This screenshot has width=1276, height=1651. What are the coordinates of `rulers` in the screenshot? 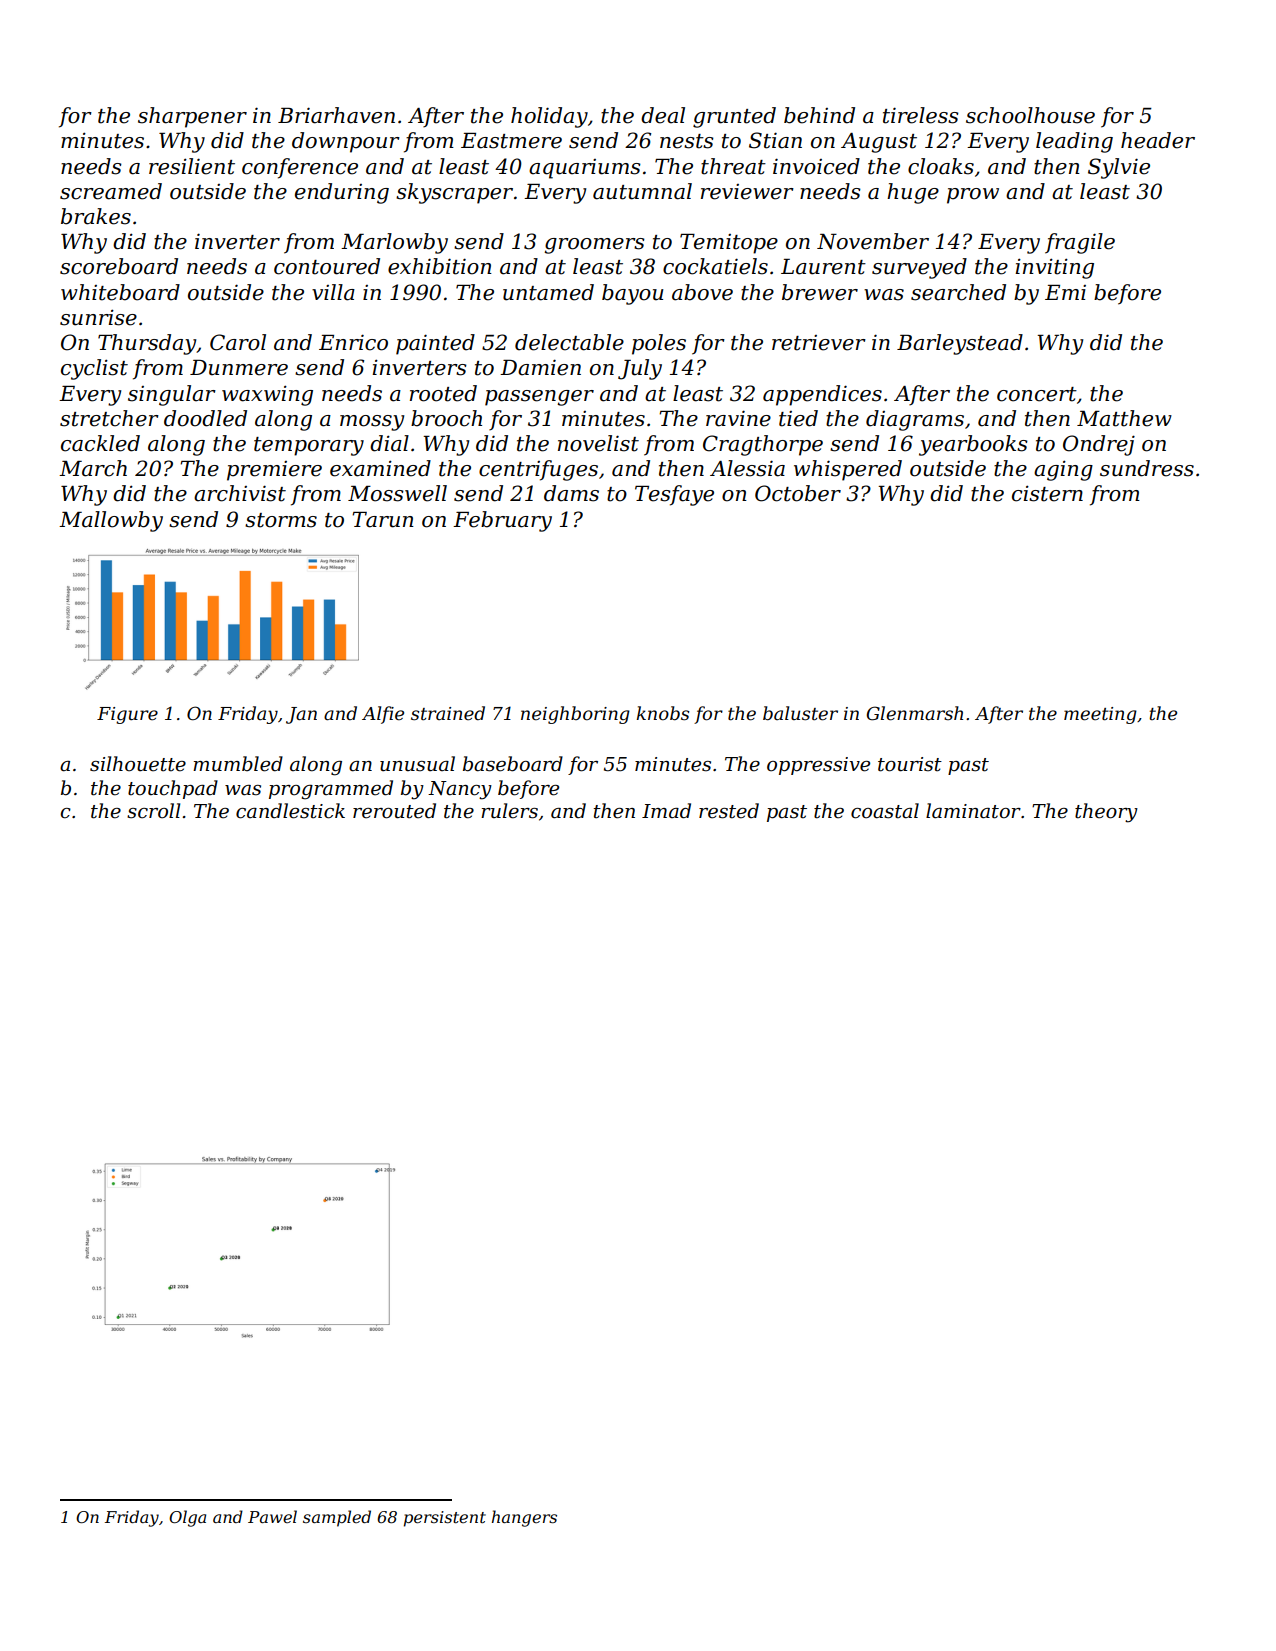 It's located at (509, 811).
